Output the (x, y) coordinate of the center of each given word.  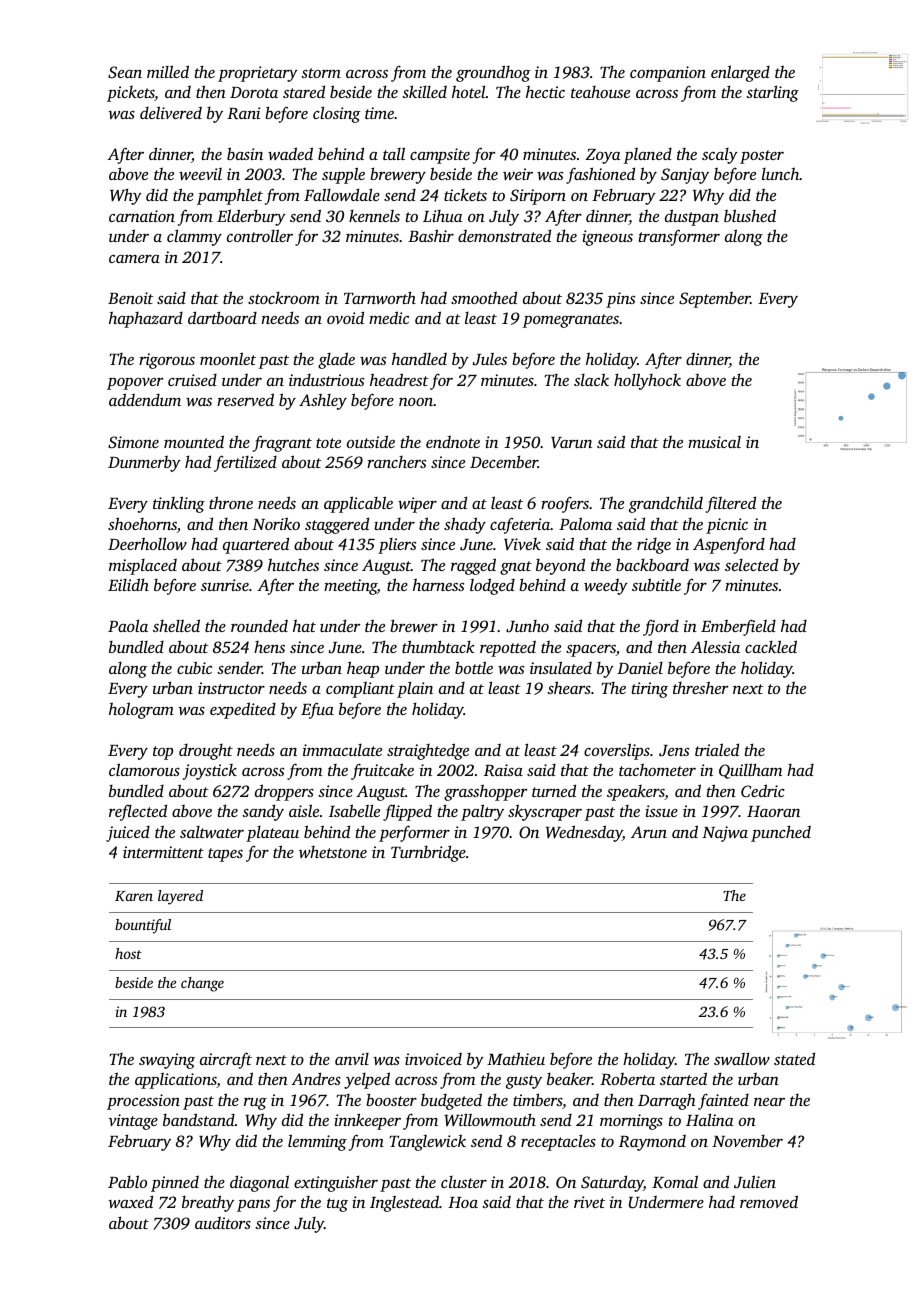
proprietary (258, 74)
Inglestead (404, 1203)
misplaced (143, 567)
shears (569, 687)
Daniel (640, 668)
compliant (360, 690)
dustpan (692, 217)
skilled (424, 91)
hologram (141, 710)
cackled (771, 646)
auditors (223, 1223)
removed (769, 1201)
